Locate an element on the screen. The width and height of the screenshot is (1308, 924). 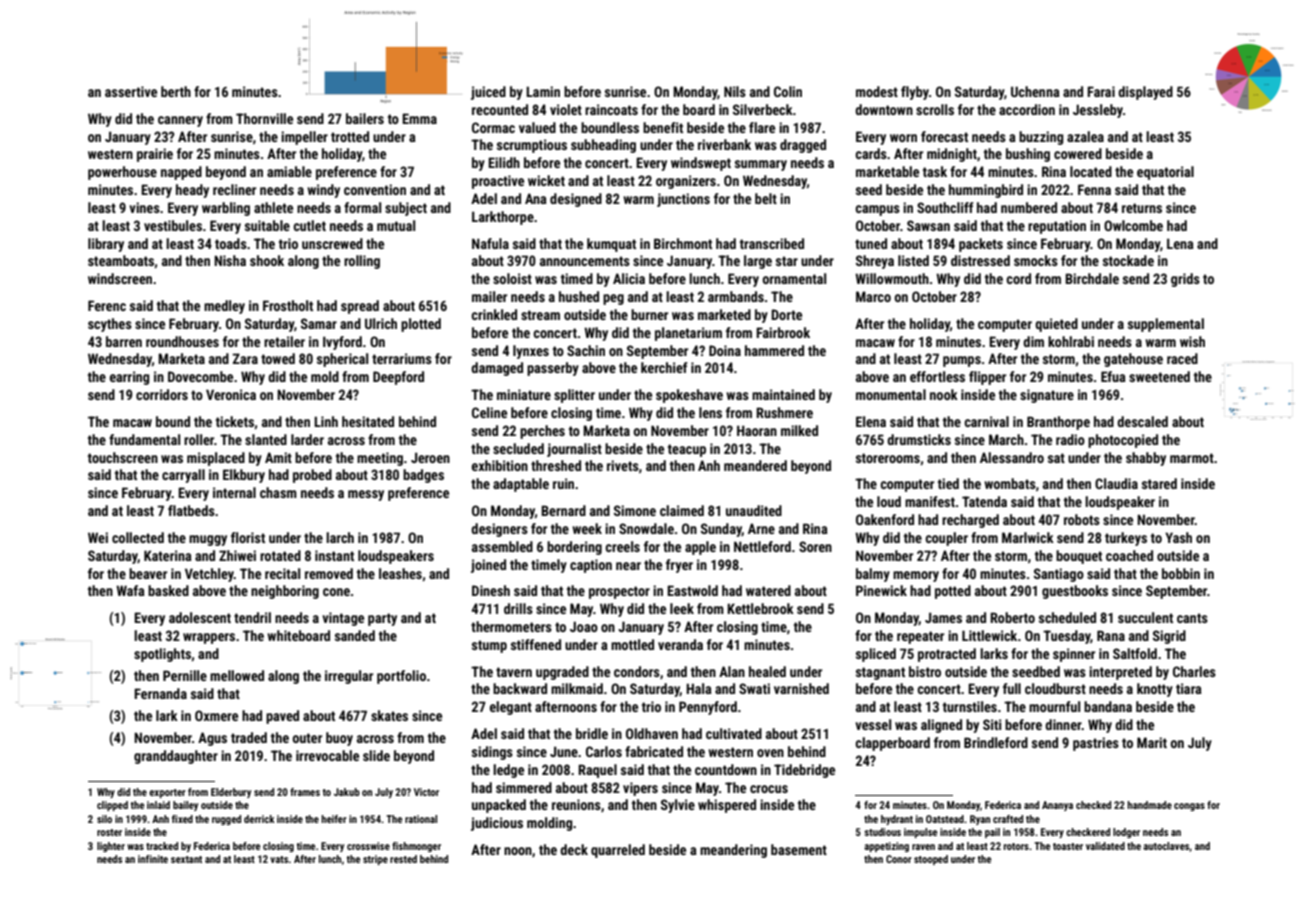
powerhouse is located at coordinates (122, 173).
